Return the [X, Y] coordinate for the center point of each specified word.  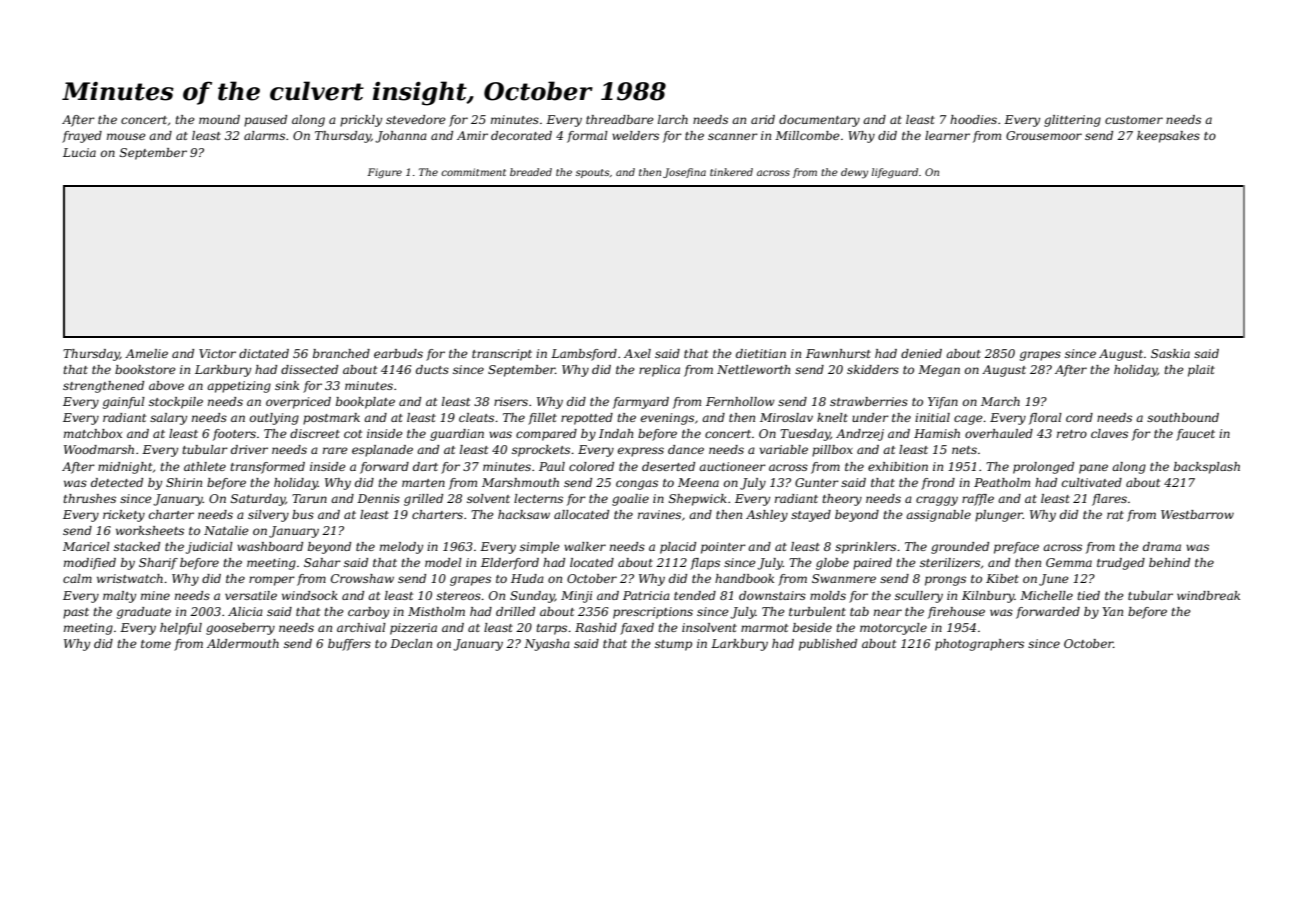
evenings [667, 419]
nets [964, 450]
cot [353, 434]
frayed [82, 137]
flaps [705, 564]
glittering [1072, 121]
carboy [368, 613]
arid [763, 119]
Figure [384, 173]
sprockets [541, 451]
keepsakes [1168, 137]
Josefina [684, 173]
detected [117, 482]
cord [1079, 417]
